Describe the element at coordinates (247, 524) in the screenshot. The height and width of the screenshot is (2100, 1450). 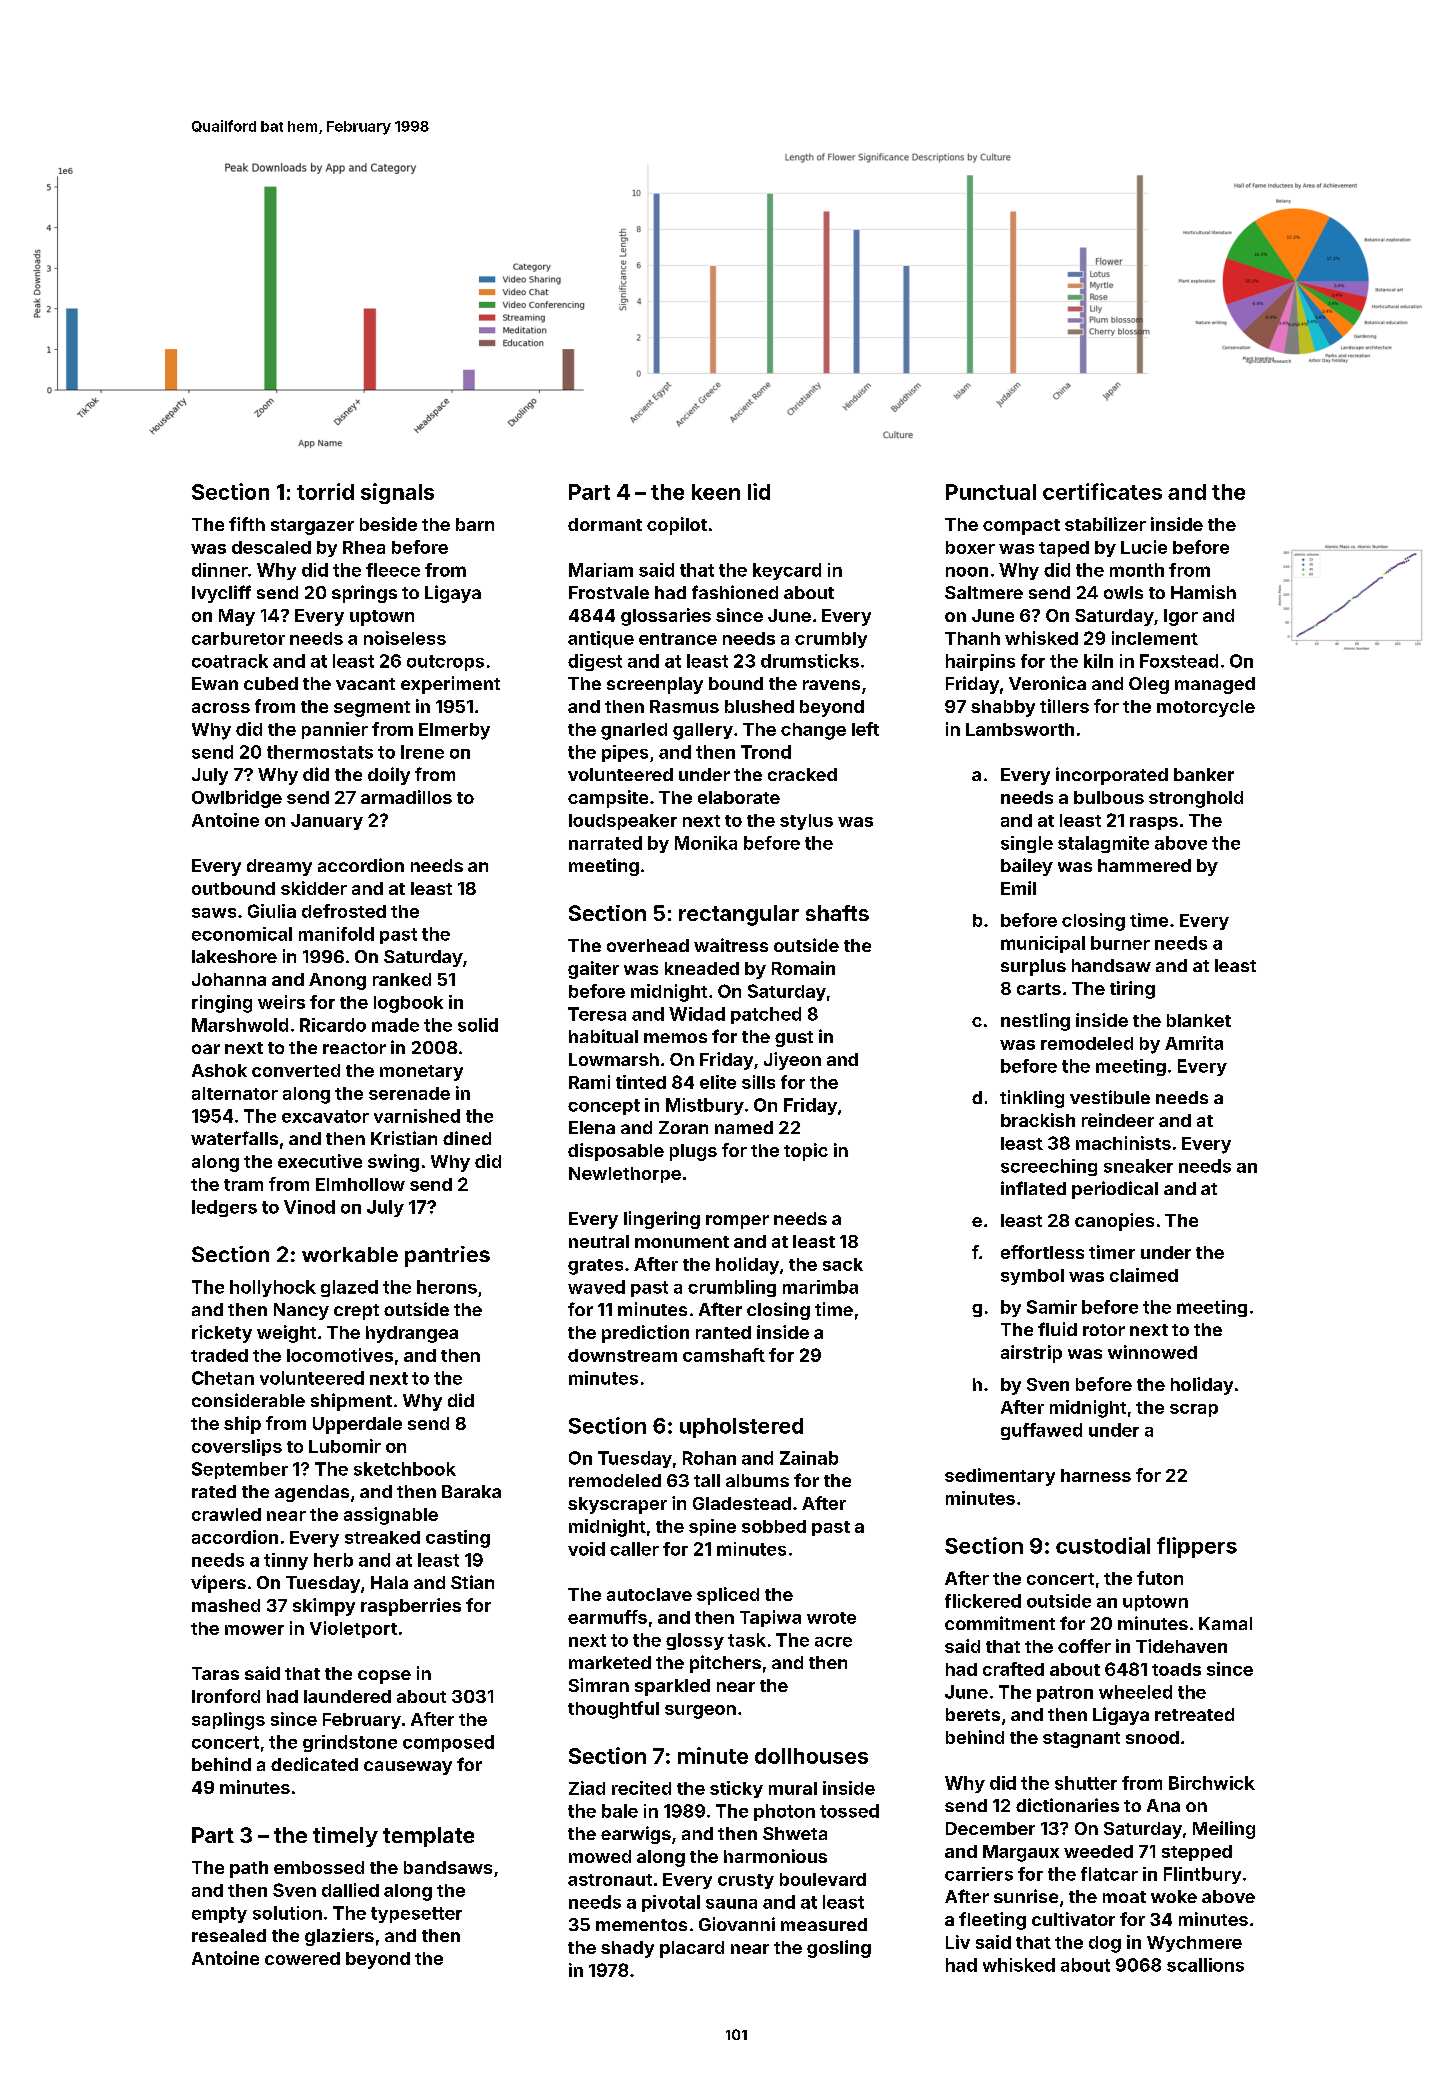
I see `fifth` at that location.
